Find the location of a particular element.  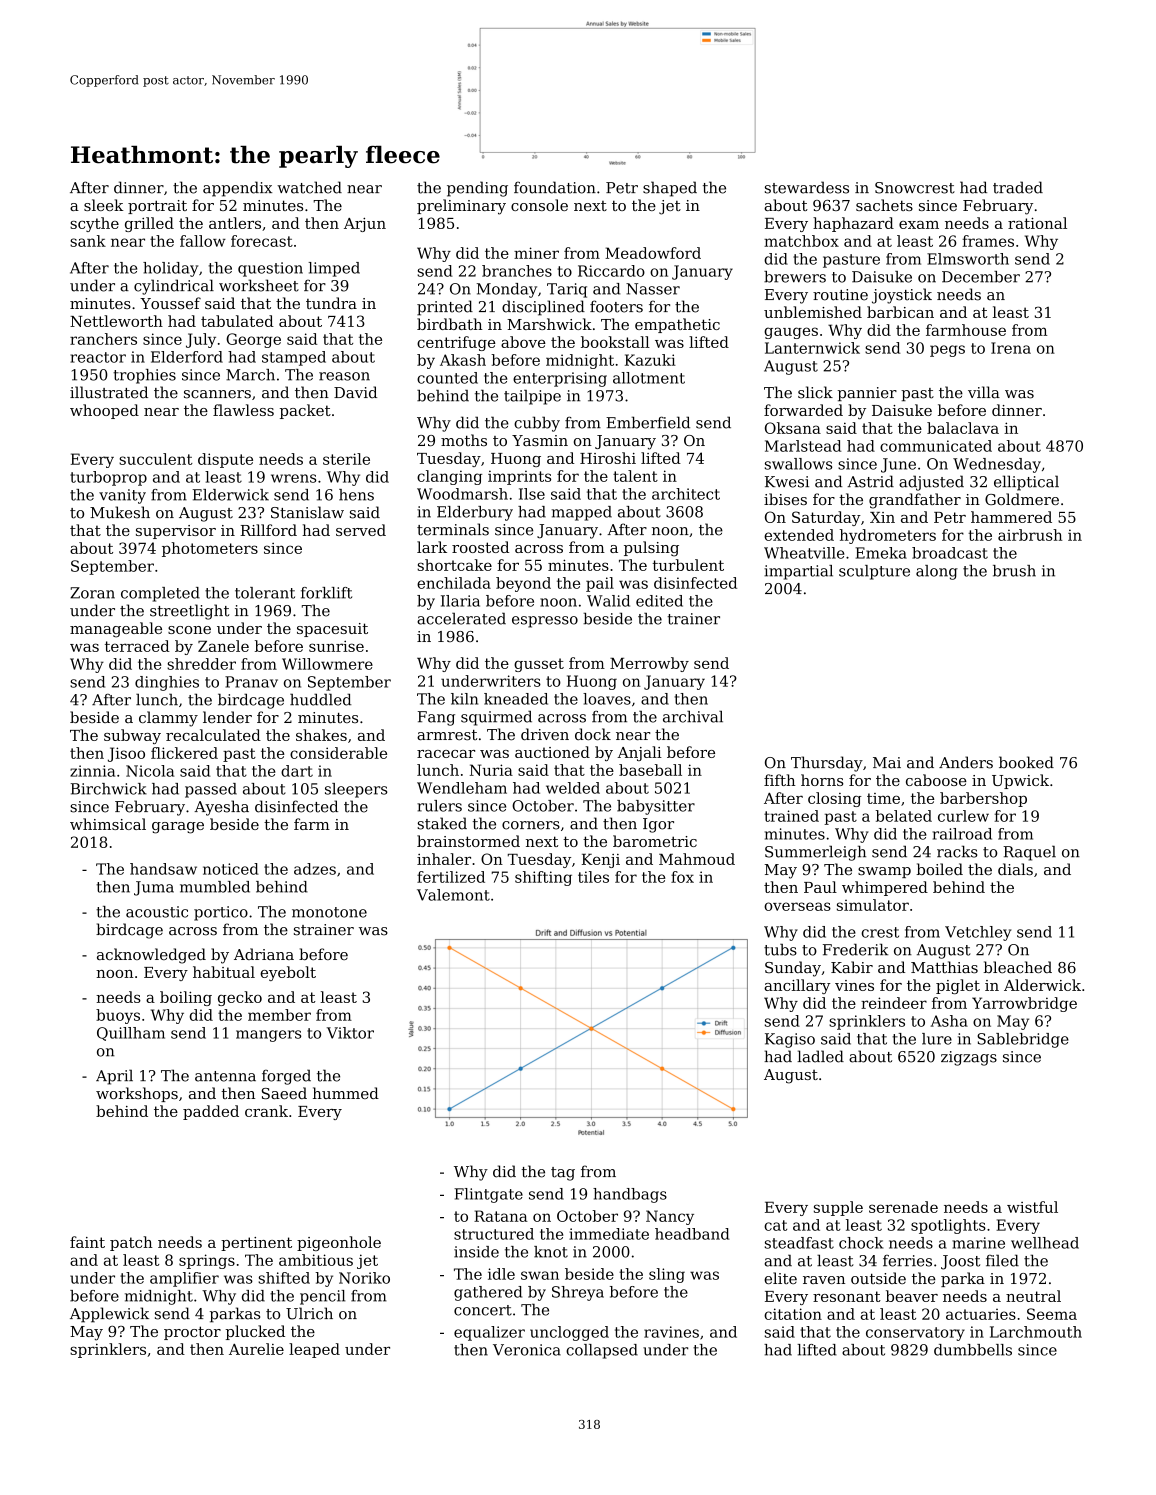

Kabir is located at coordinates (852, 967).
